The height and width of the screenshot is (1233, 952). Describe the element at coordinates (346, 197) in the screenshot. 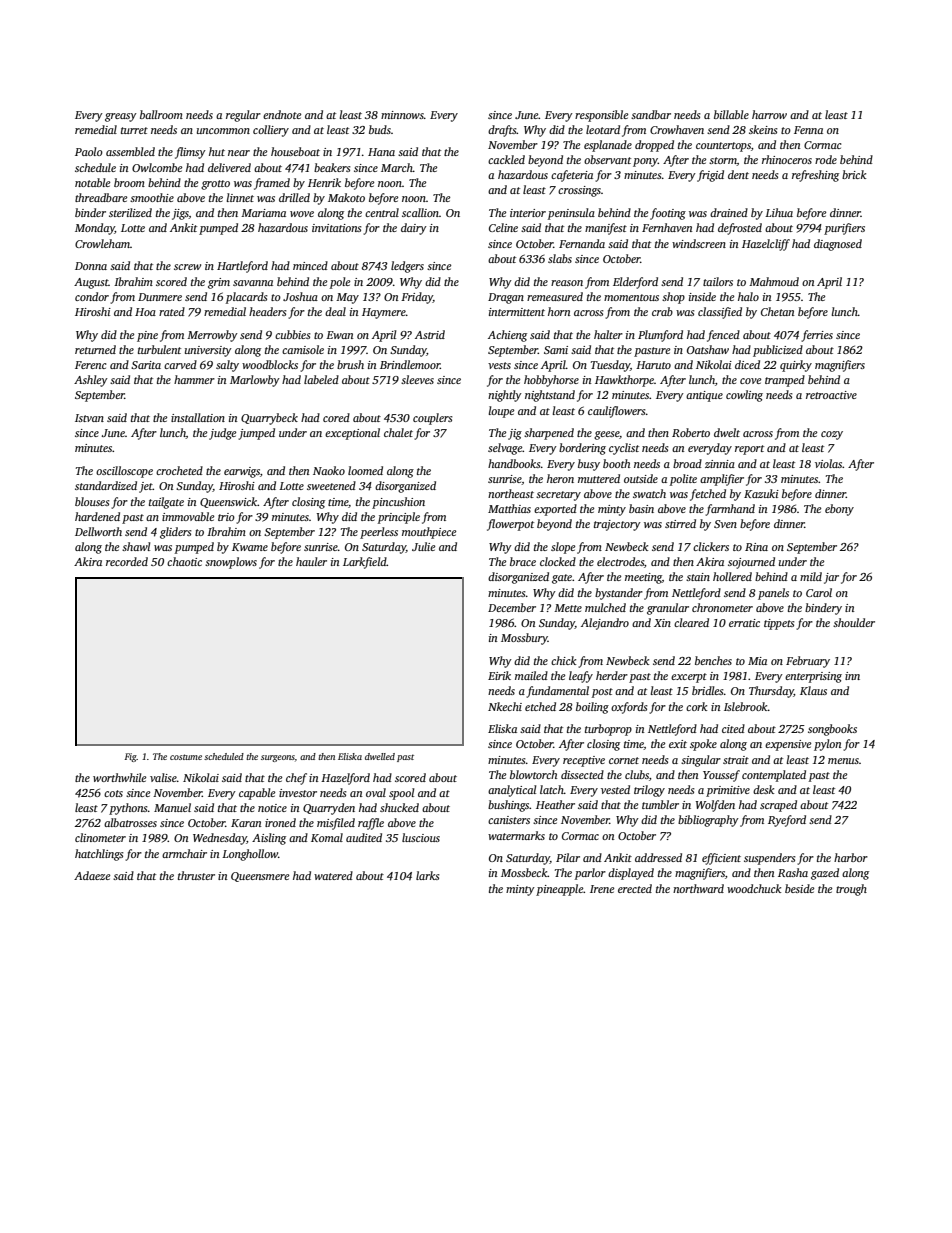

I see `Makoto` at that location.
